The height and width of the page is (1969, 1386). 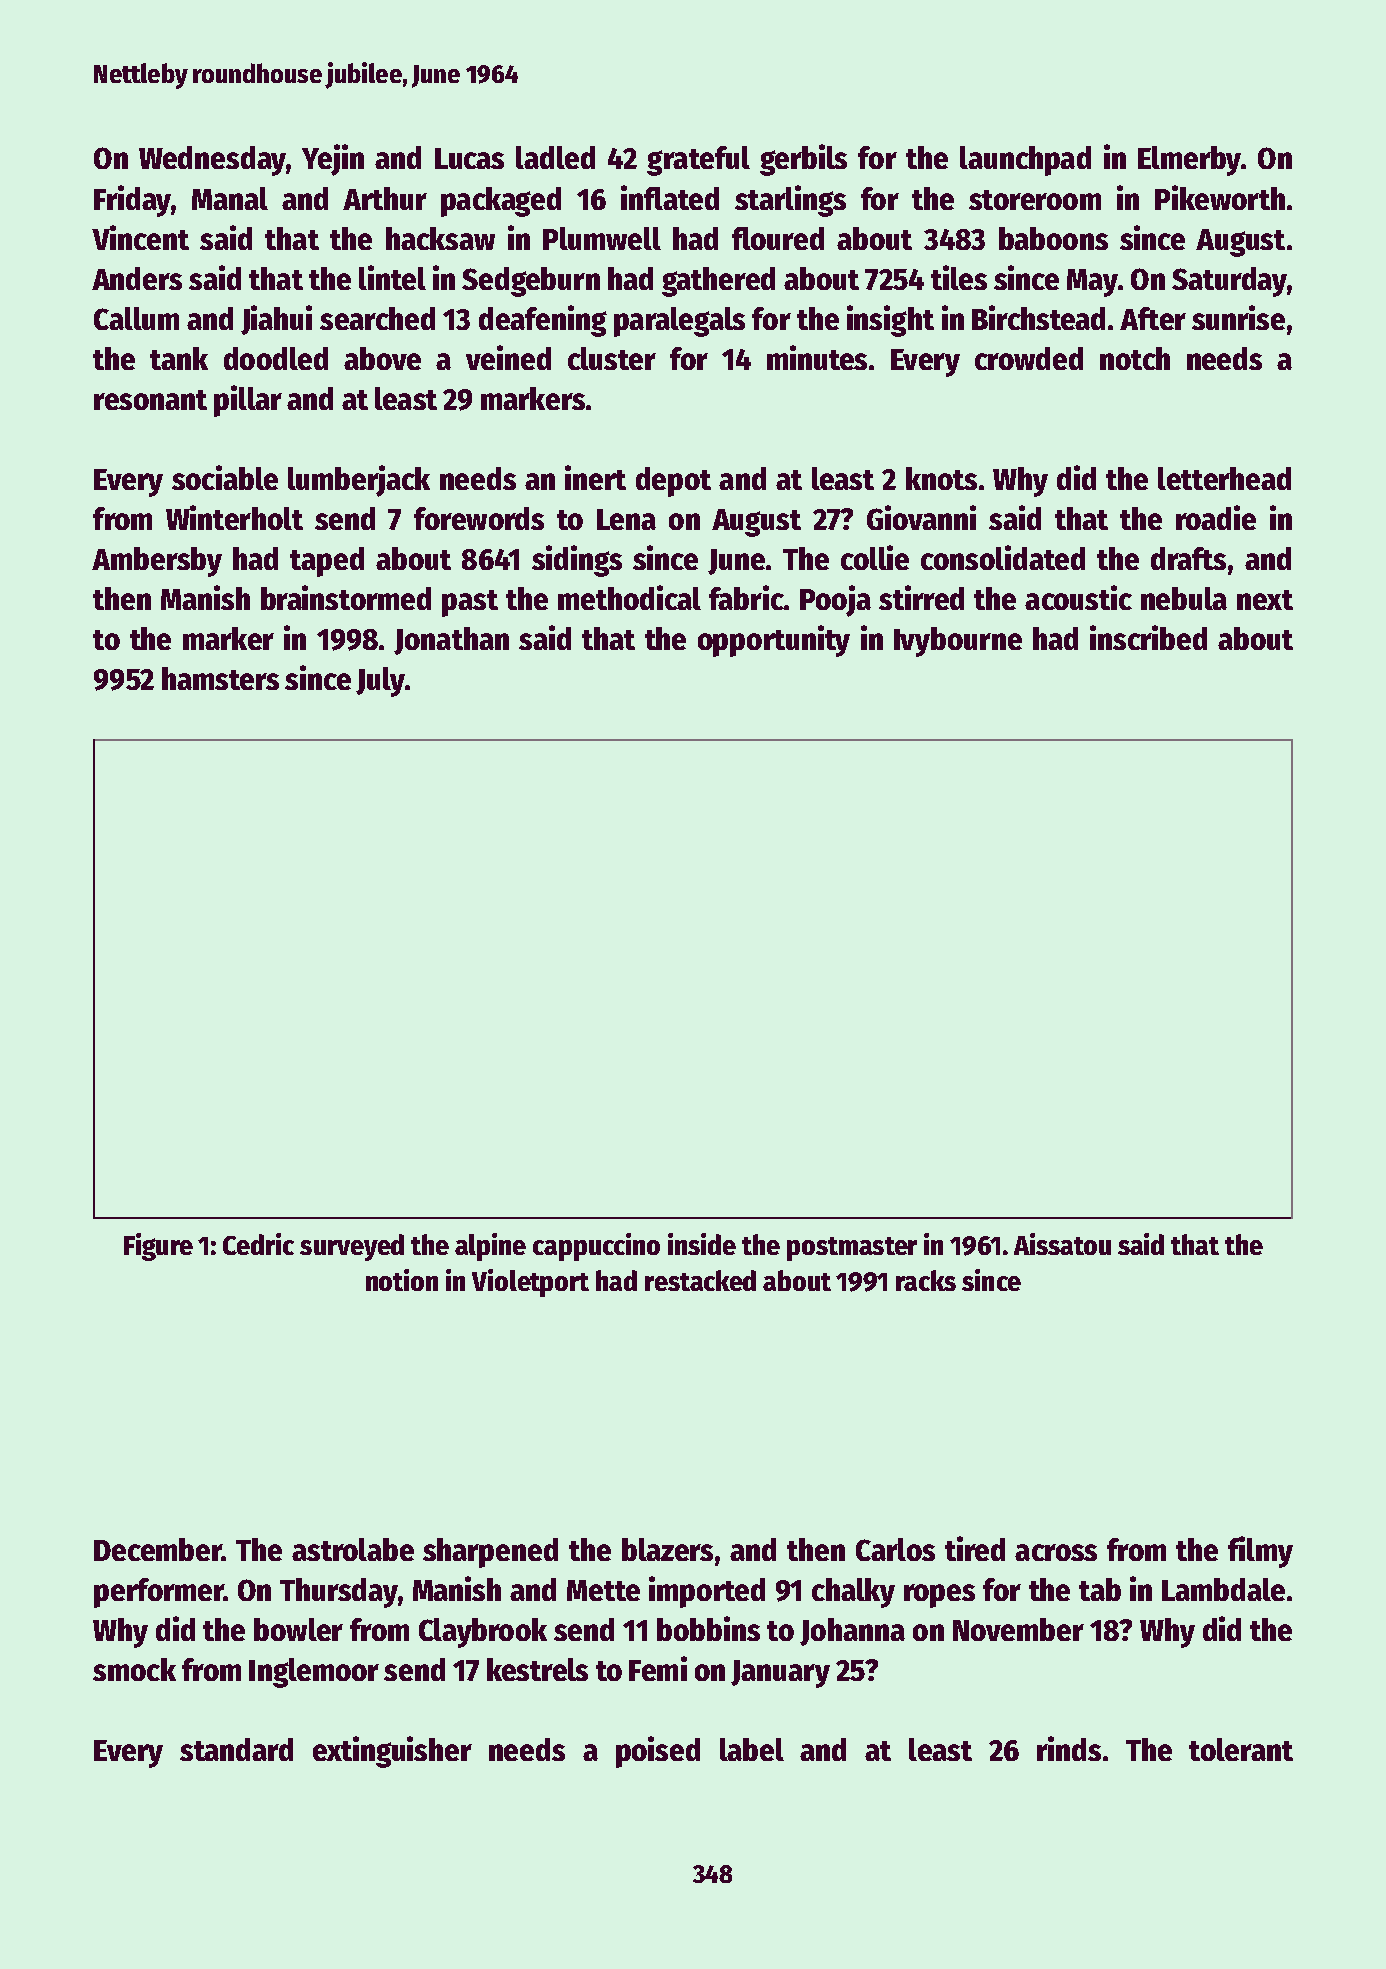 What do you see at coordinates (537, 1669) in the page?
I see `kestrels` at bounding box center [537, 1669].
